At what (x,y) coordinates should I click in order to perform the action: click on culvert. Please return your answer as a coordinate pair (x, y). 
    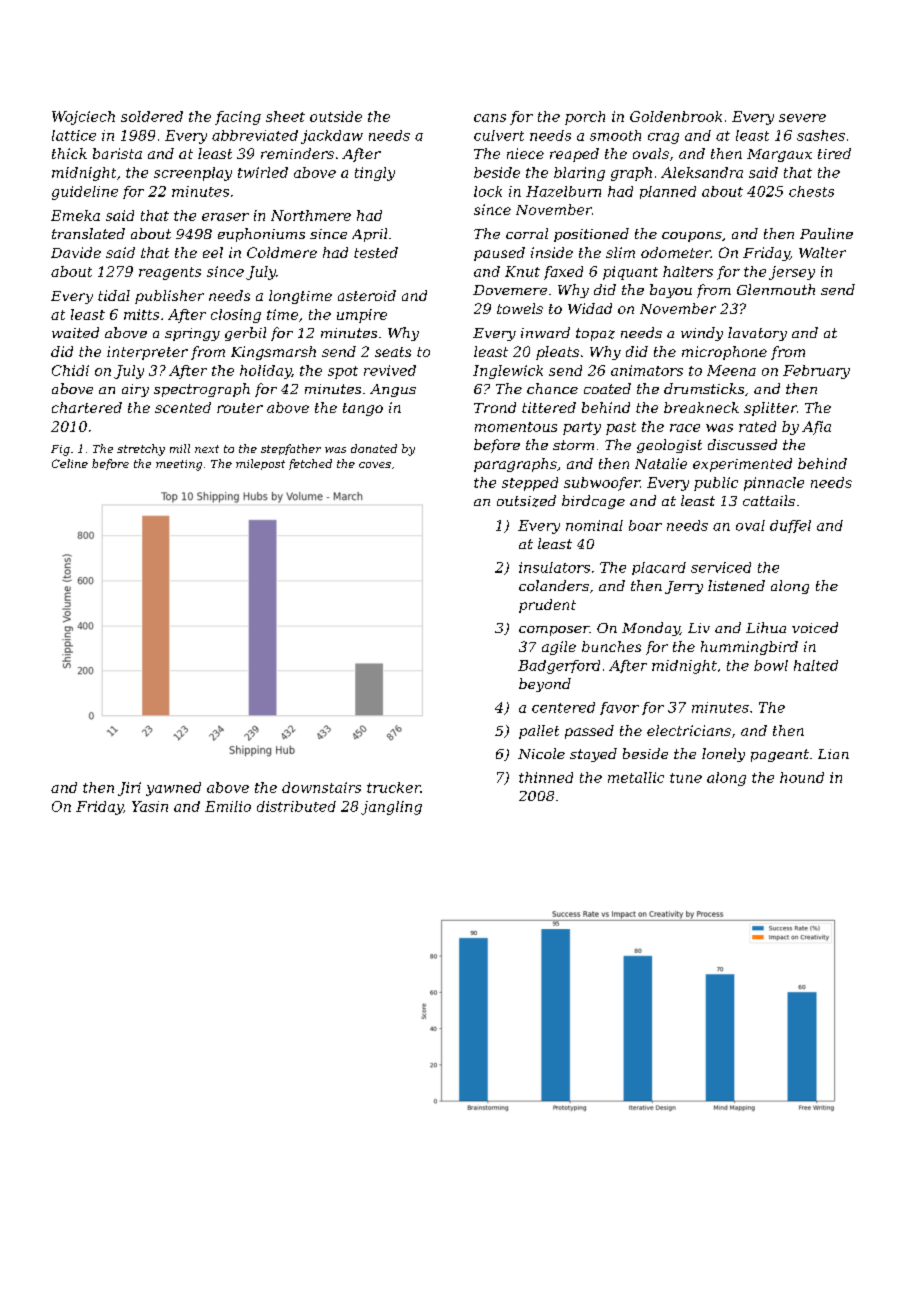
    Looking at the image, I should click on (499, 135).
